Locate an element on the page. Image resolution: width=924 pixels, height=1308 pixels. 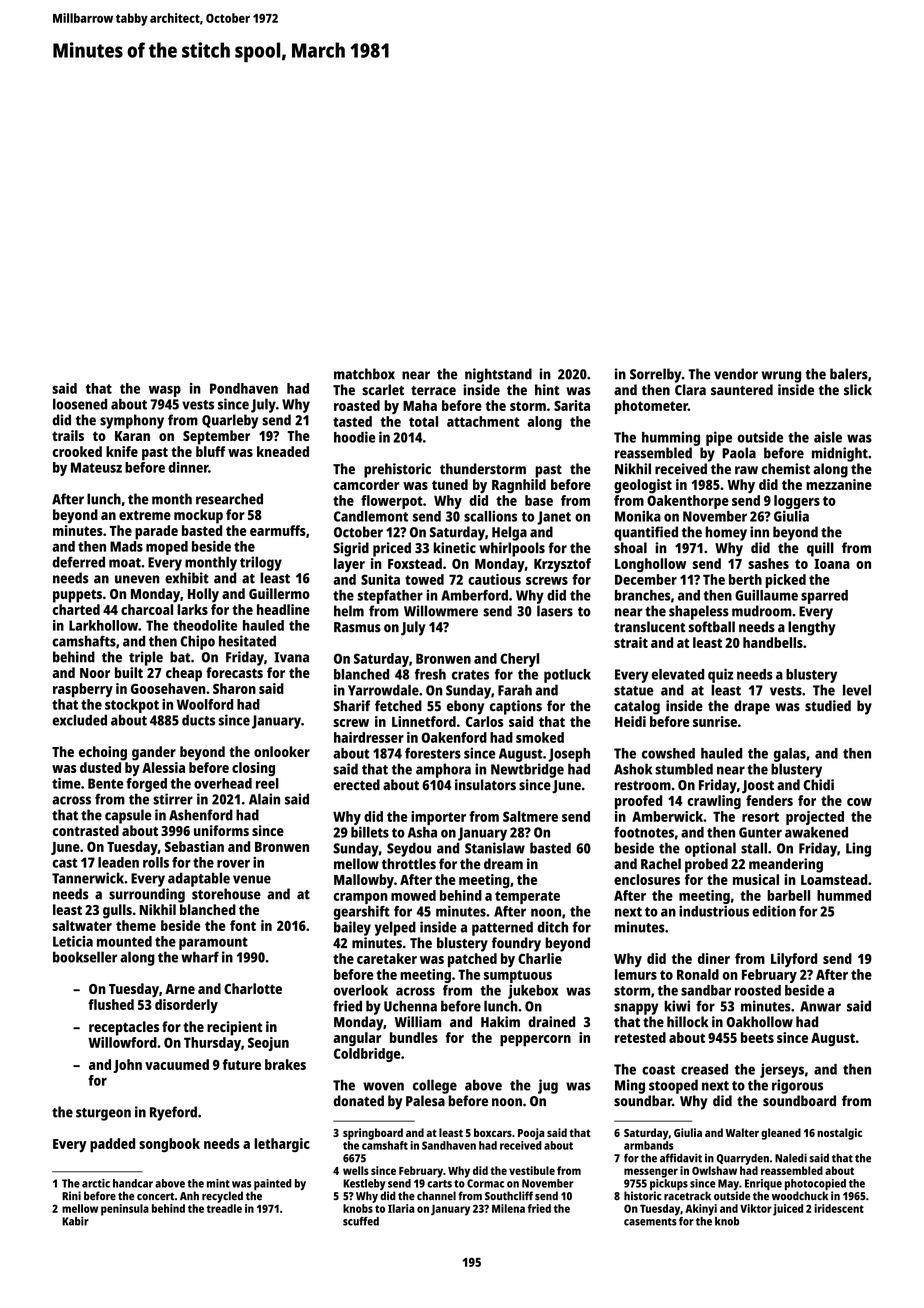
charcoal is located at coordinates (147, 609).
